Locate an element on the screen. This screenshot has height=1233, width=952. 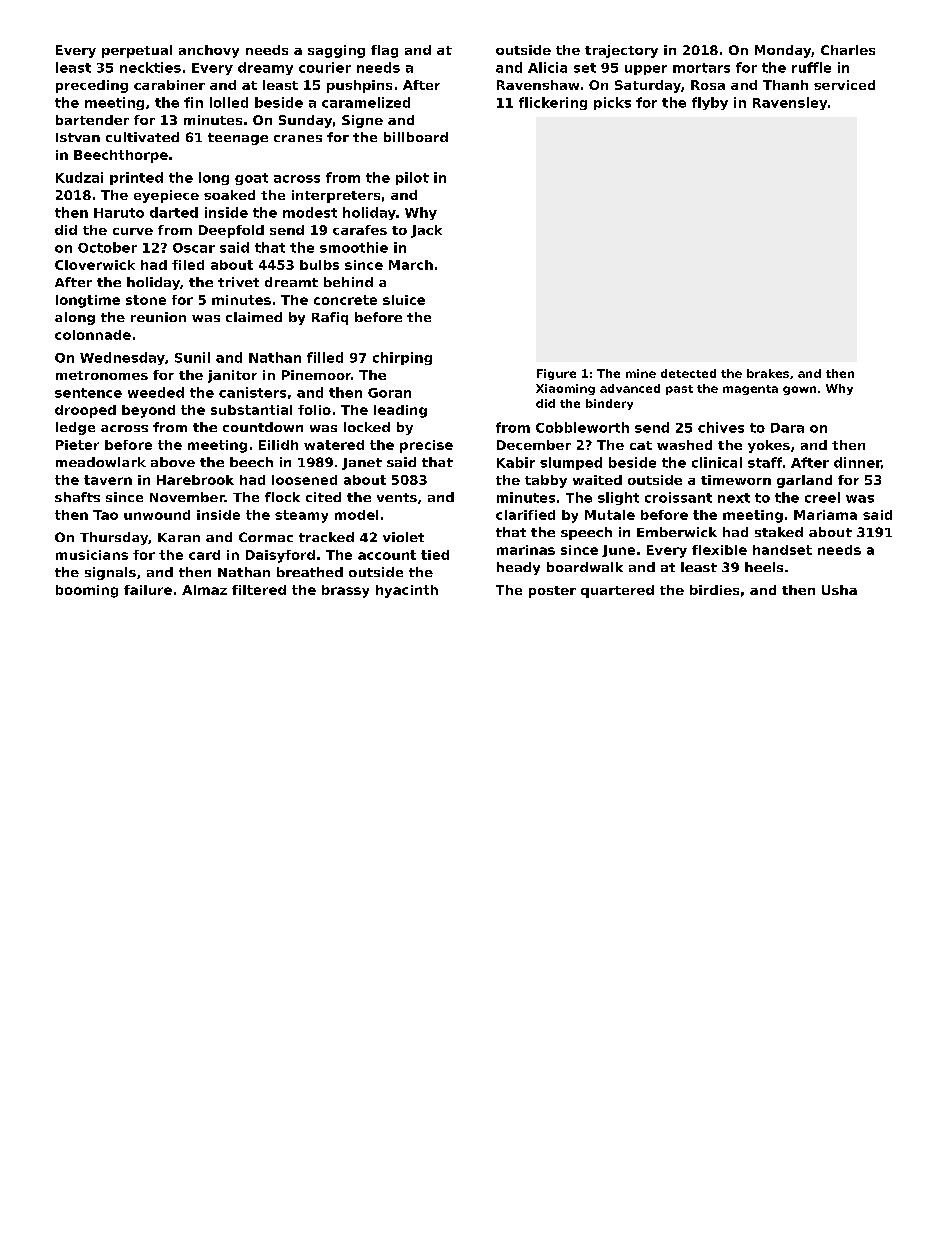
Charles is located at coordinates (848, 50).
